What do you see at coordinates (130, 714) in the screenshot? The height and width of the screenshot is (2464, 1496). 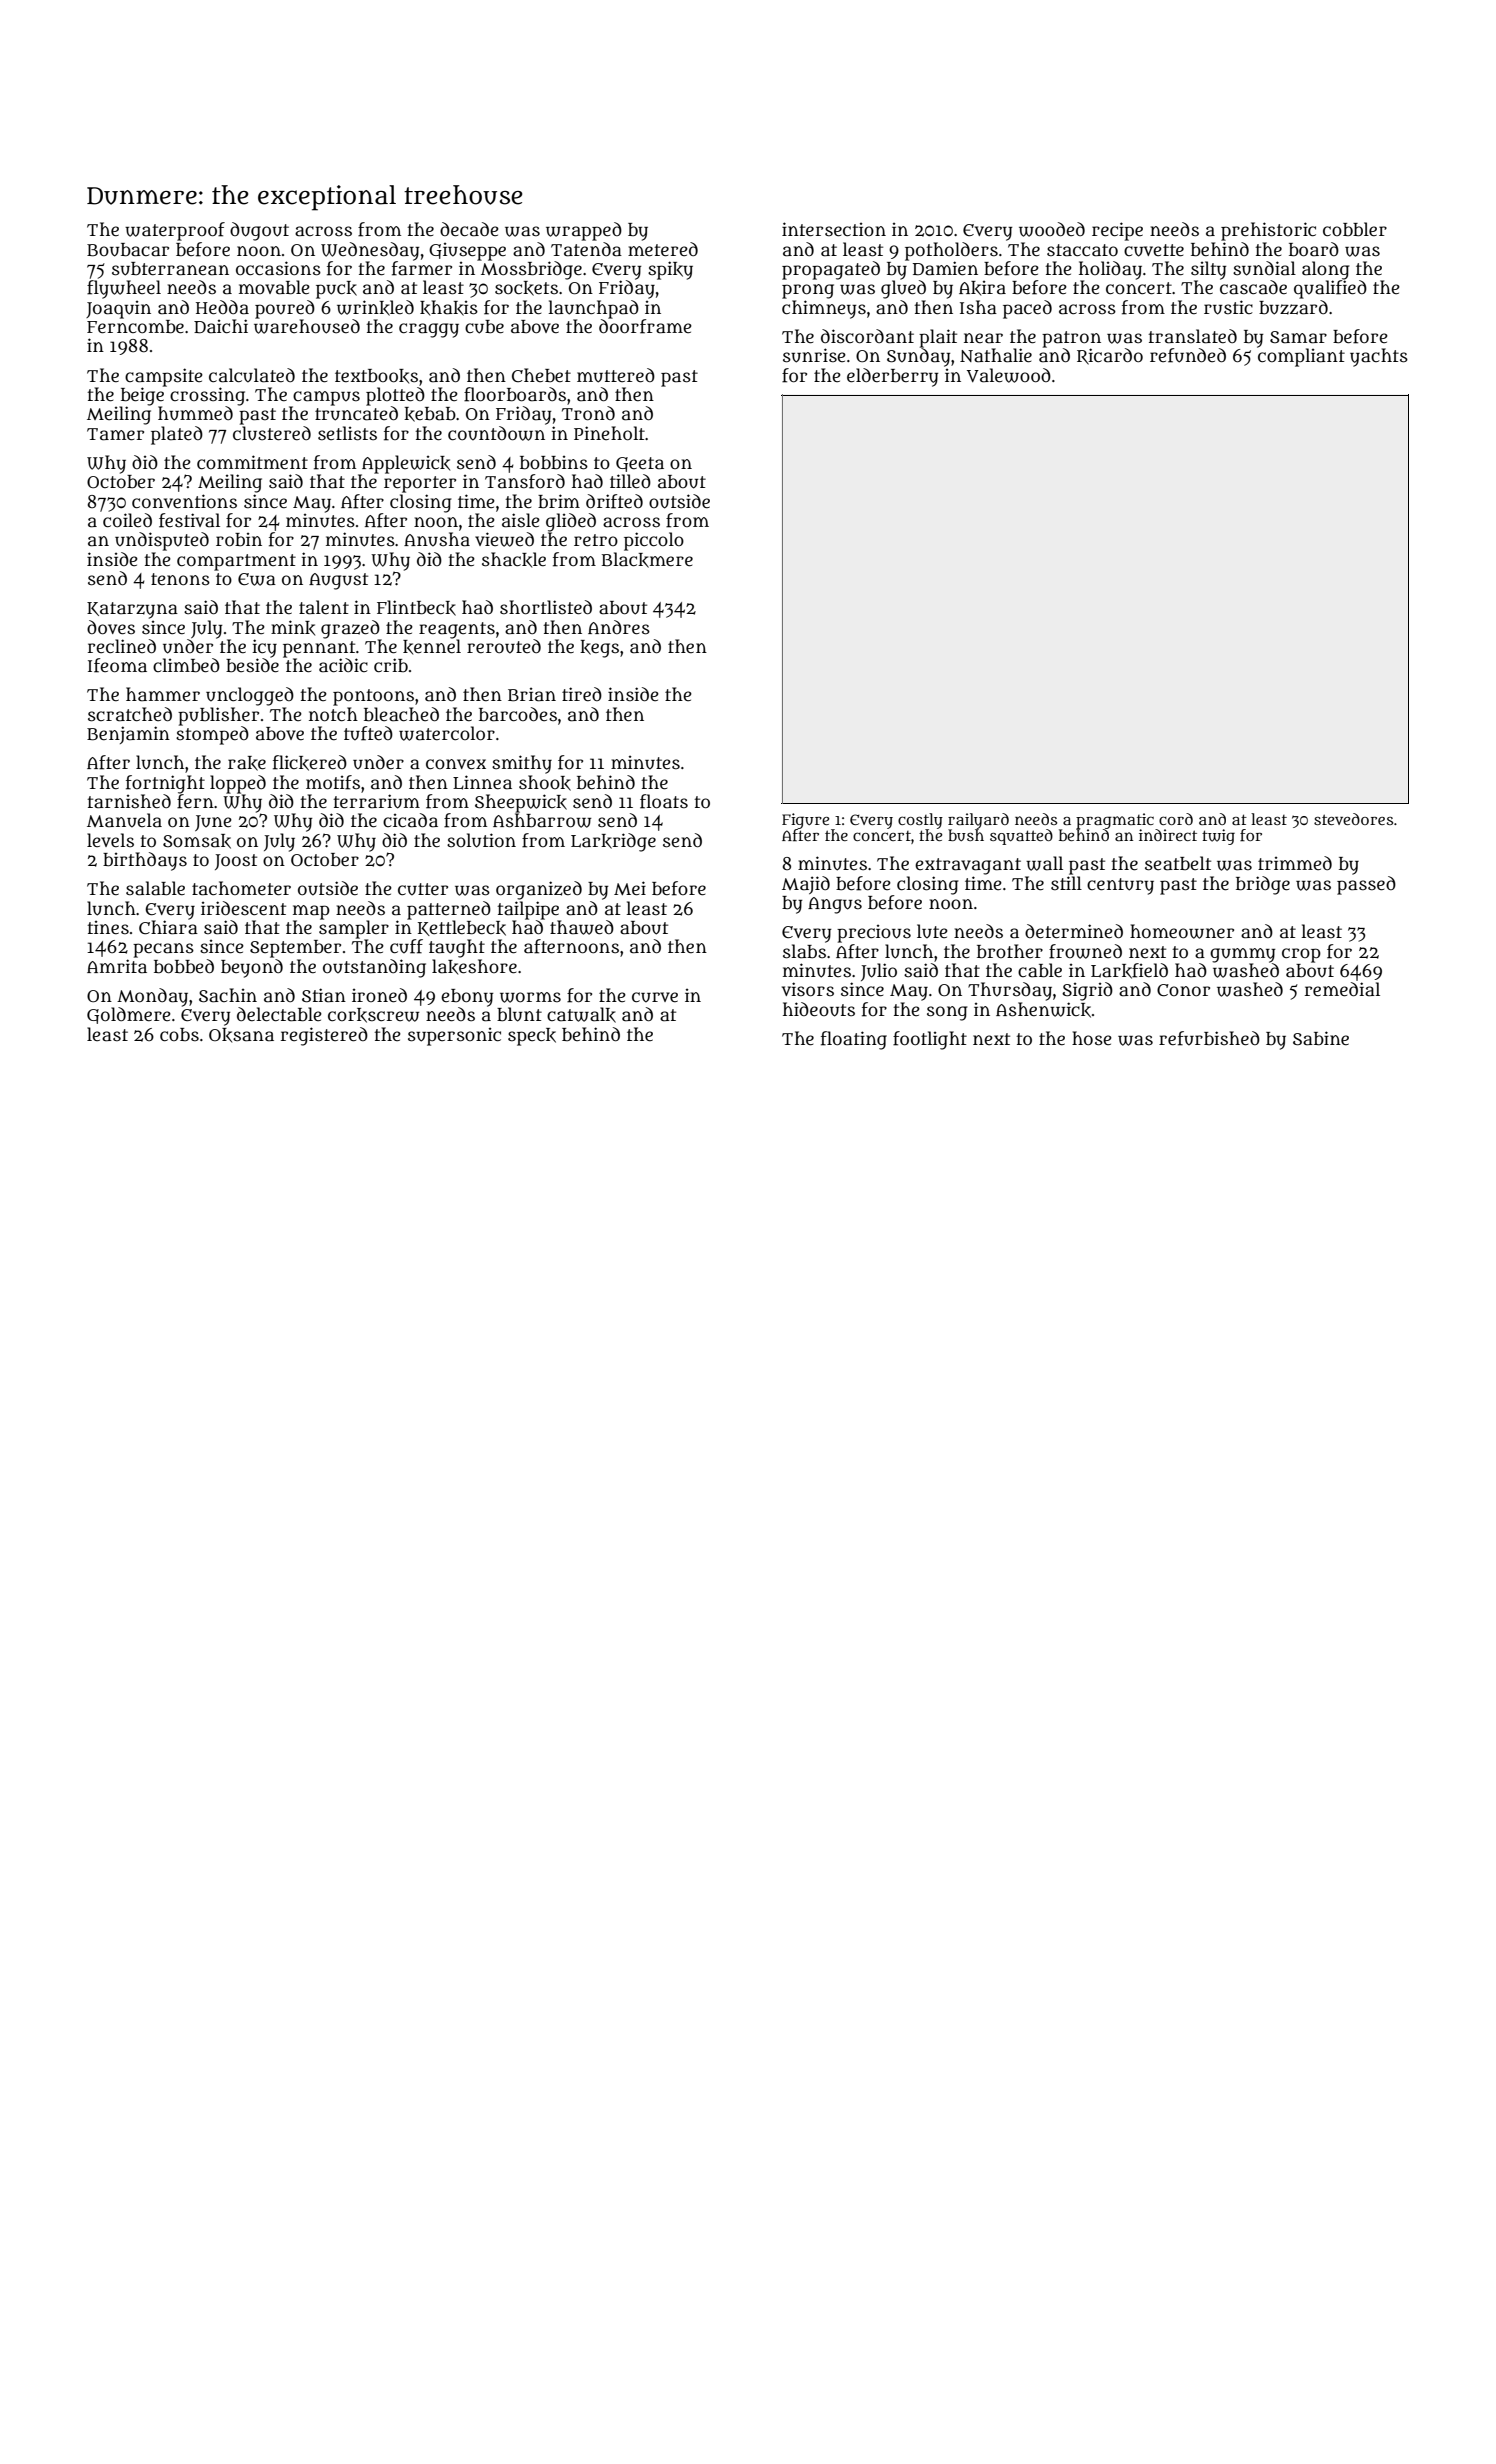 I see `scratched` at bounding box center [130, 714].
